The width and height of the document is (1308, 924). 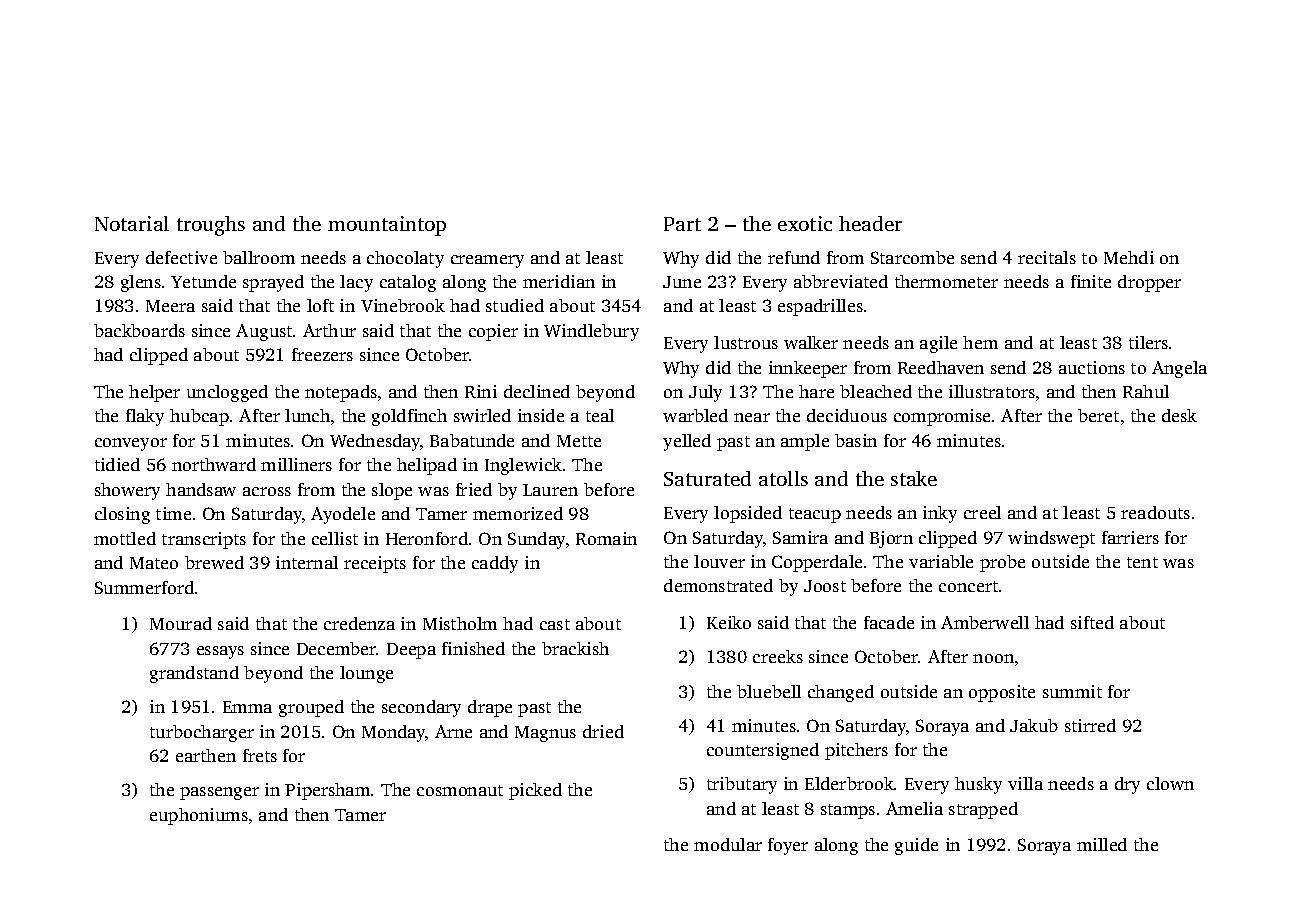 What do you see at coordinates (728, 844) in the document?
I see `modular` at bounding box center [728, 844].
